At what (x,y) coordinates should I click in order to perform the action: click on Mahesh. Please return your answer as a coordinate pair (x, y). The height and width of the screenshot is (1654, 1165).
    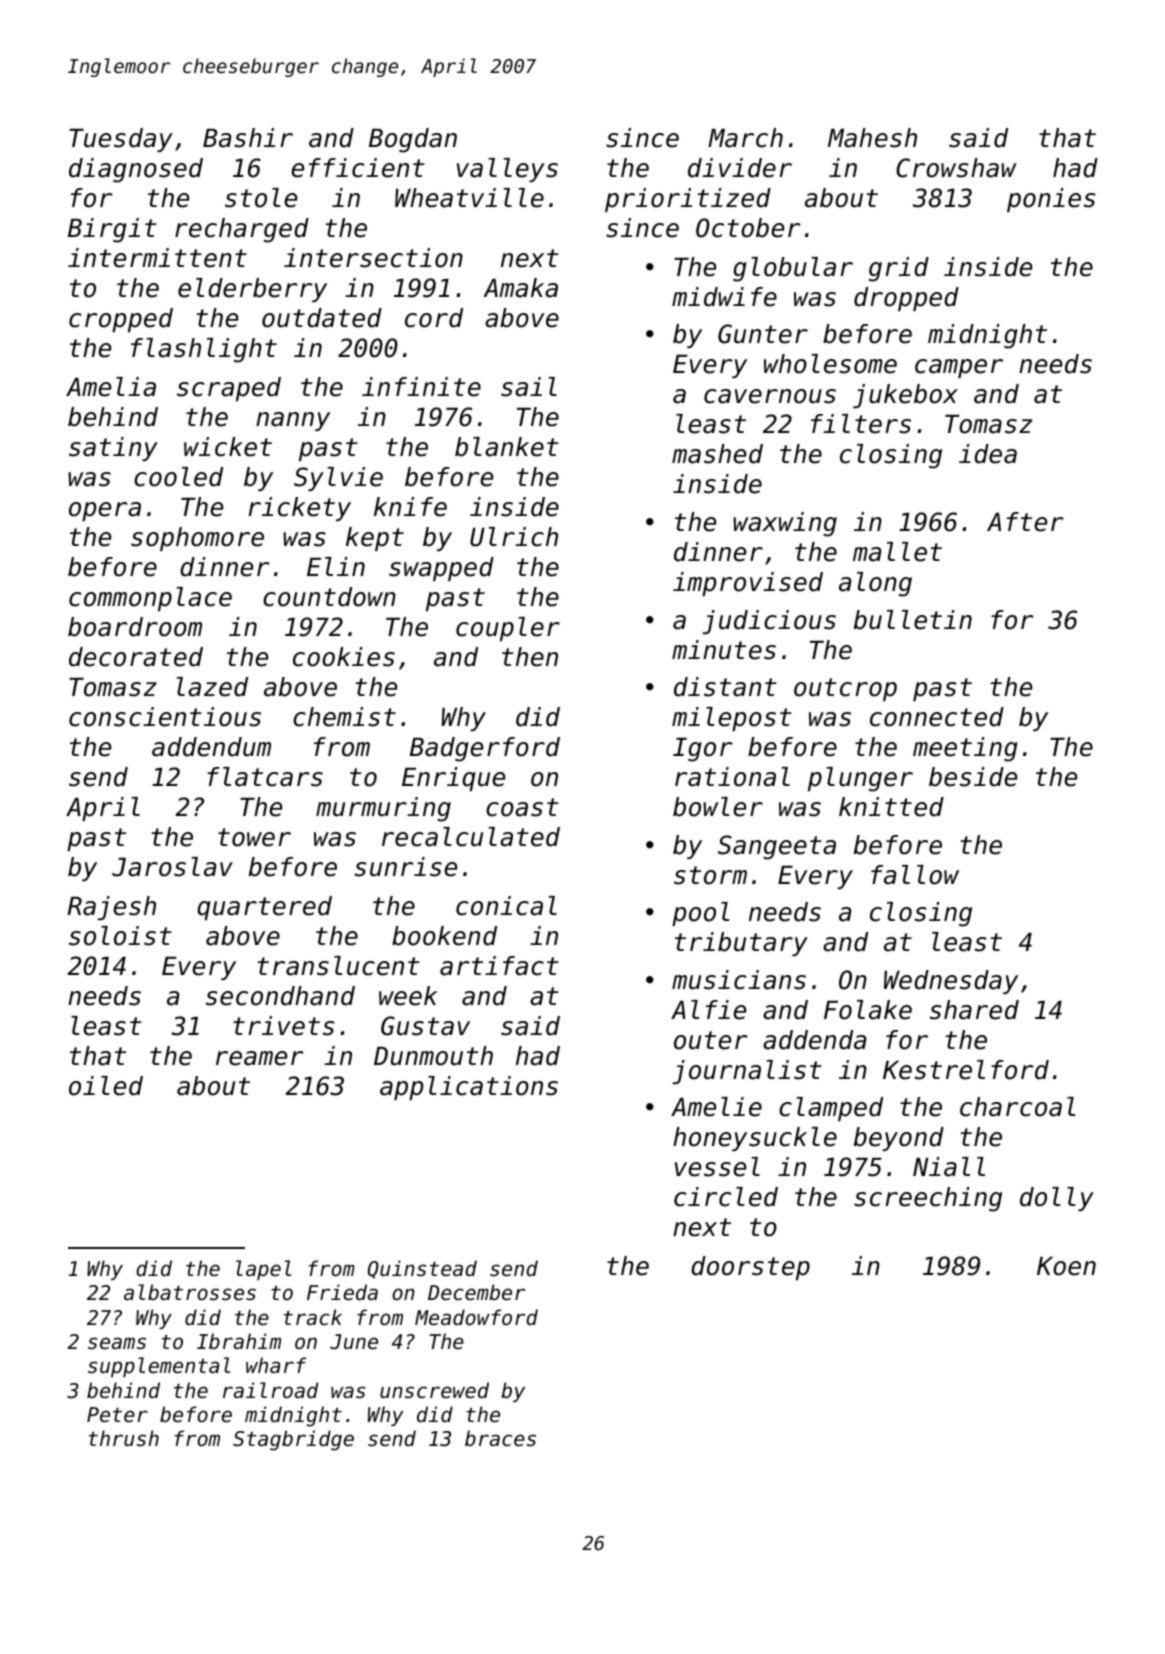
    Looking at the image, I should click on (872, 138).
